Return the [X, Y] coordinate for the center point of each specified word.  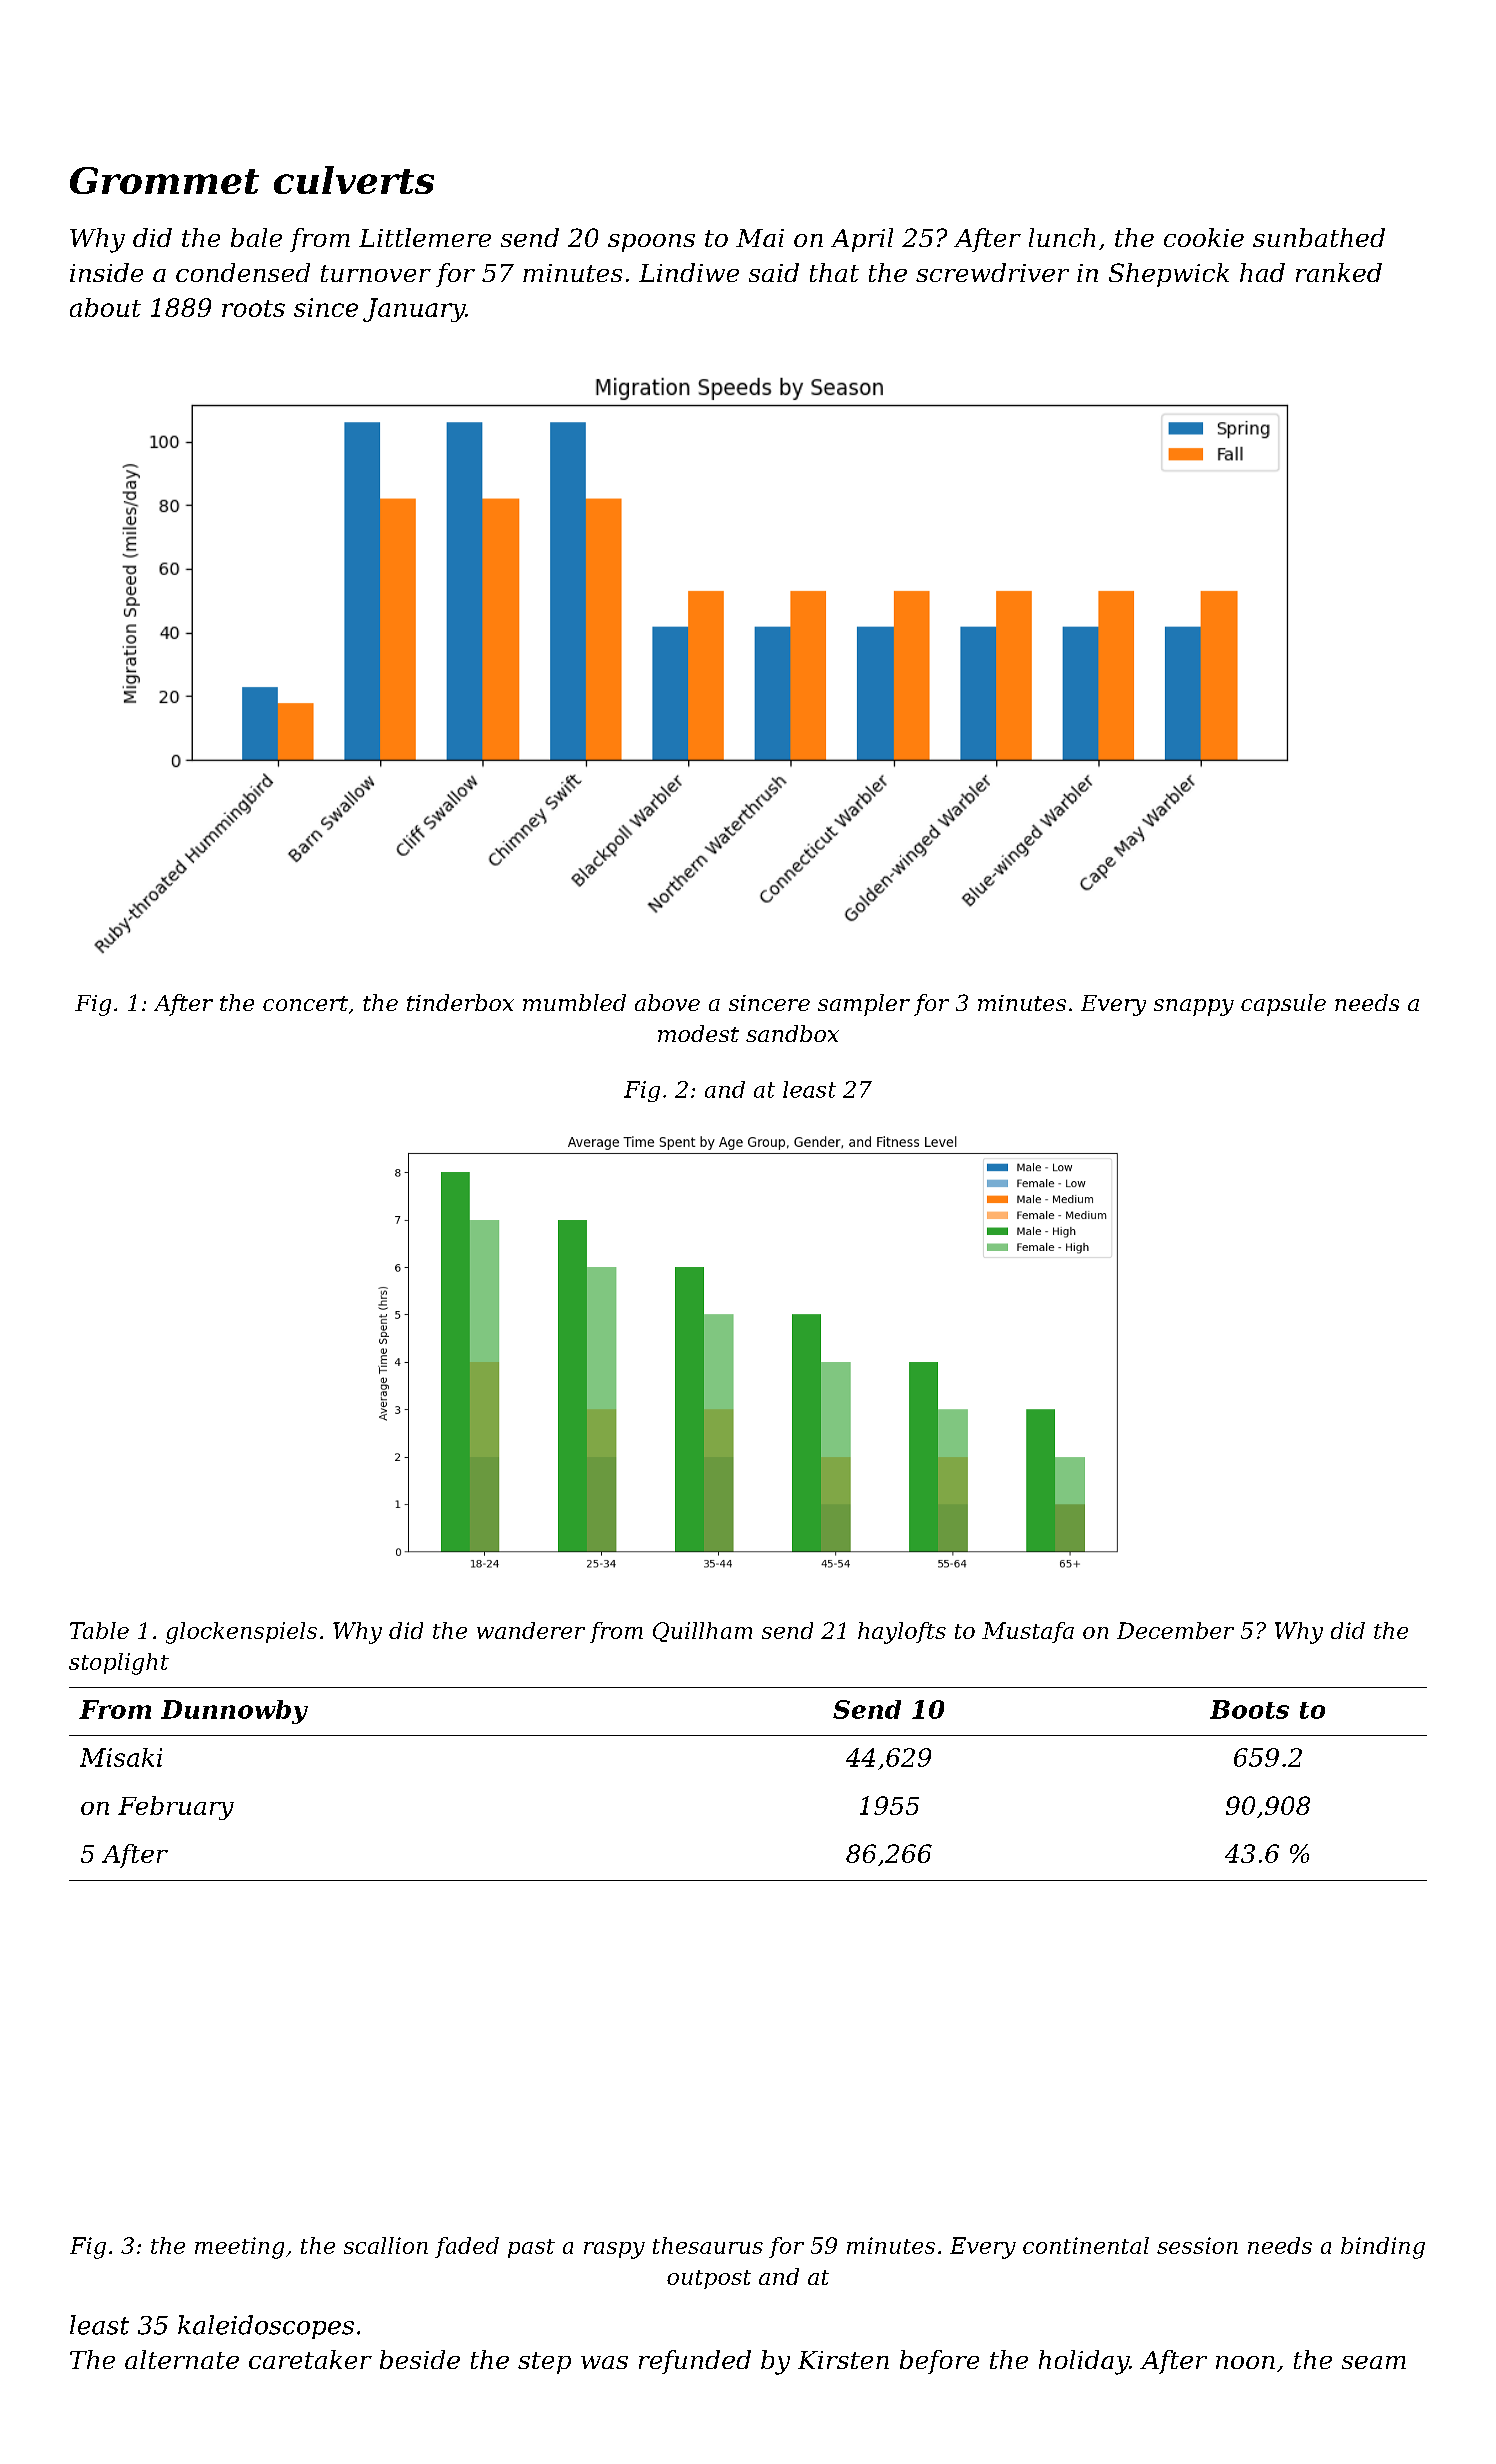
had [1262, 272]
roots [253, 308]
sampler [864, 1005]
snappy [1194, 1007]
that [834, 272]
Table [99, 1630]
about [105, 307]
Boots [1249, 1709]
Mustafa [1028, 1632]
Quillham [702, 1632]
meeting [239, 2248]
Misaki [121, 1757]
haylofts [902, 1633]
